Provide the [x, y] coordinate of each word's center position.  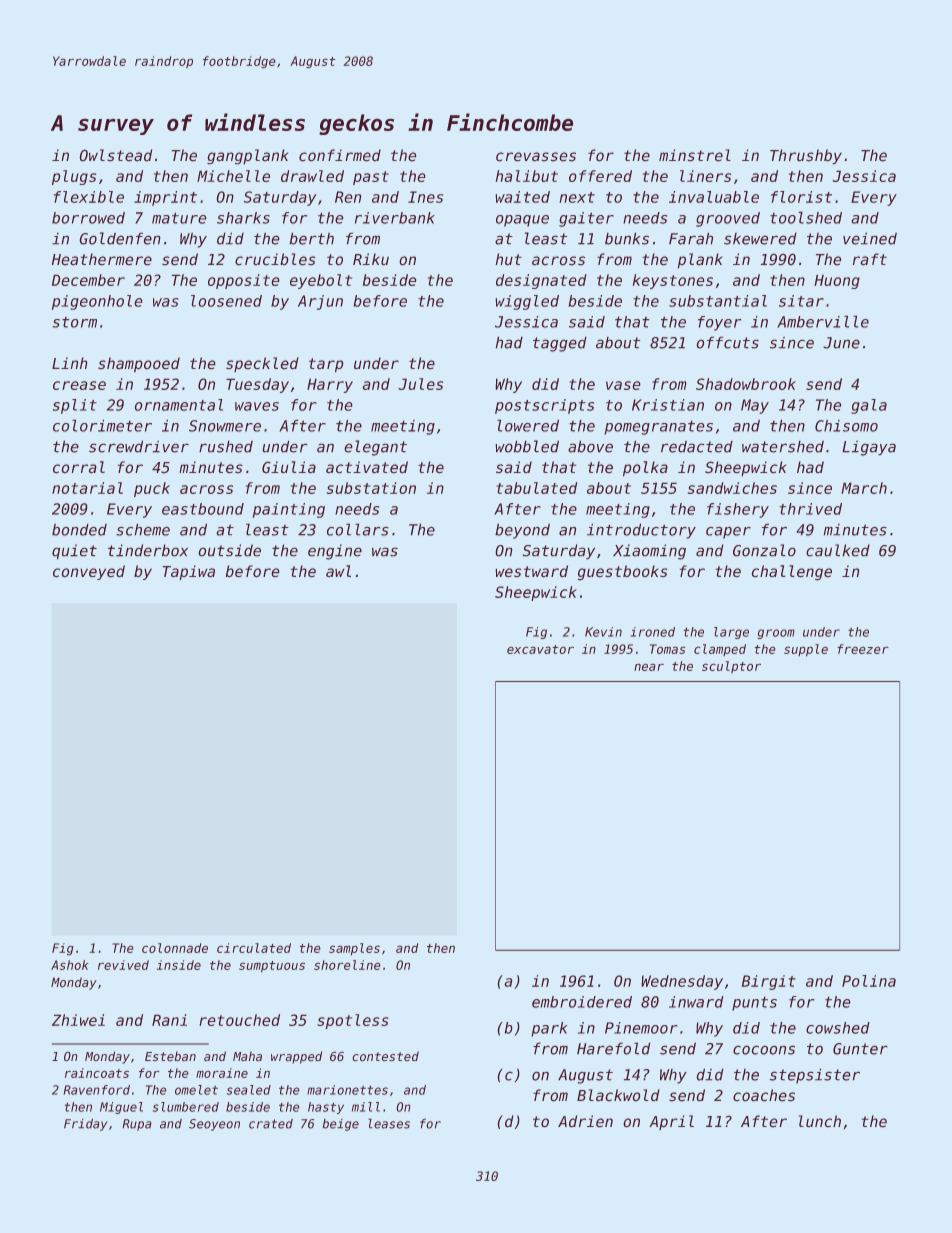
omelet [196, 1090]
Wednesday [682, 982]
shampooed [139, 365]
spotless [353, 1021]
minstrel [695, 155]
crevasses [536, 157]
